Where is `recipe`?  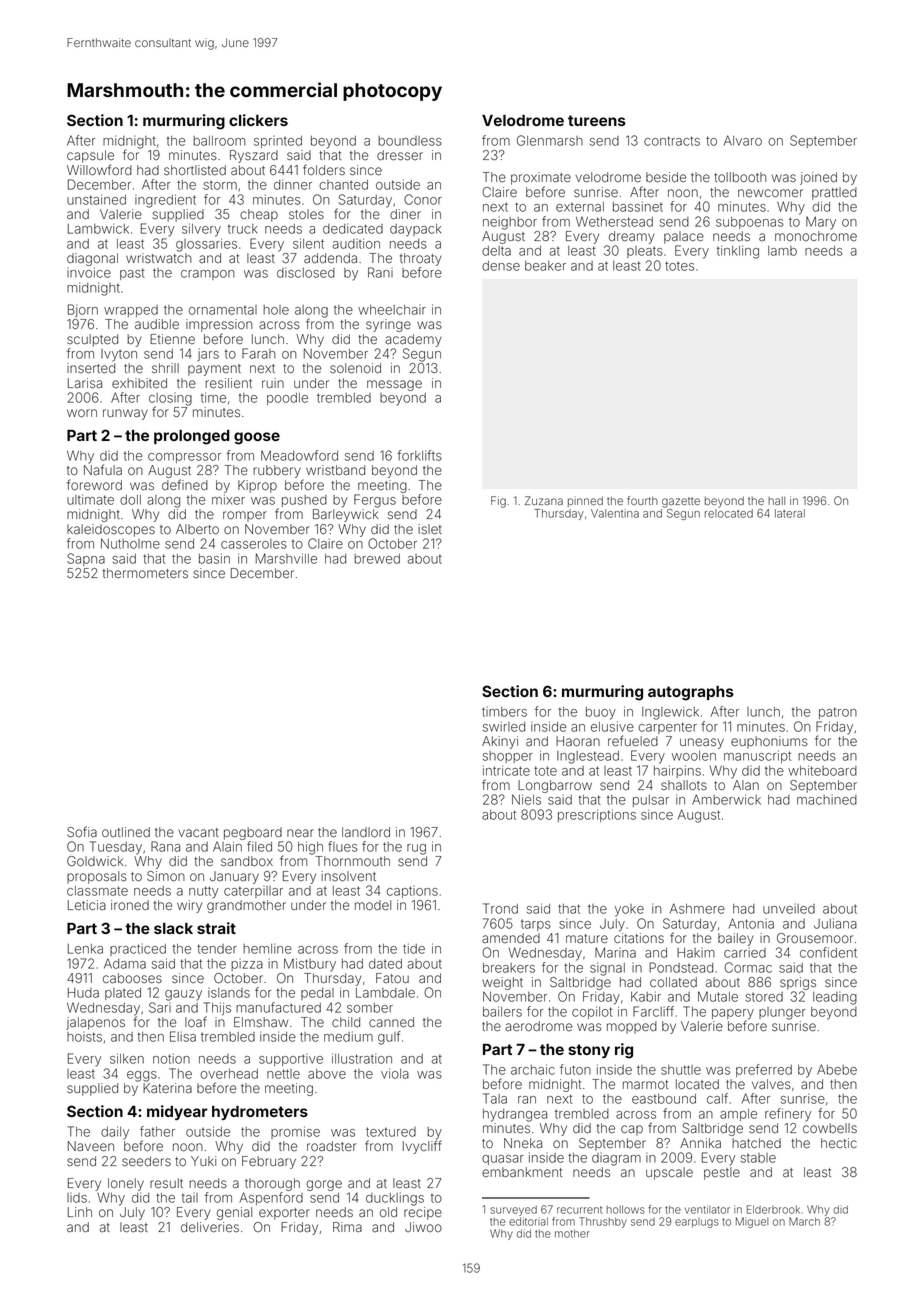 recipe is located at coordinates (423, 1213).
